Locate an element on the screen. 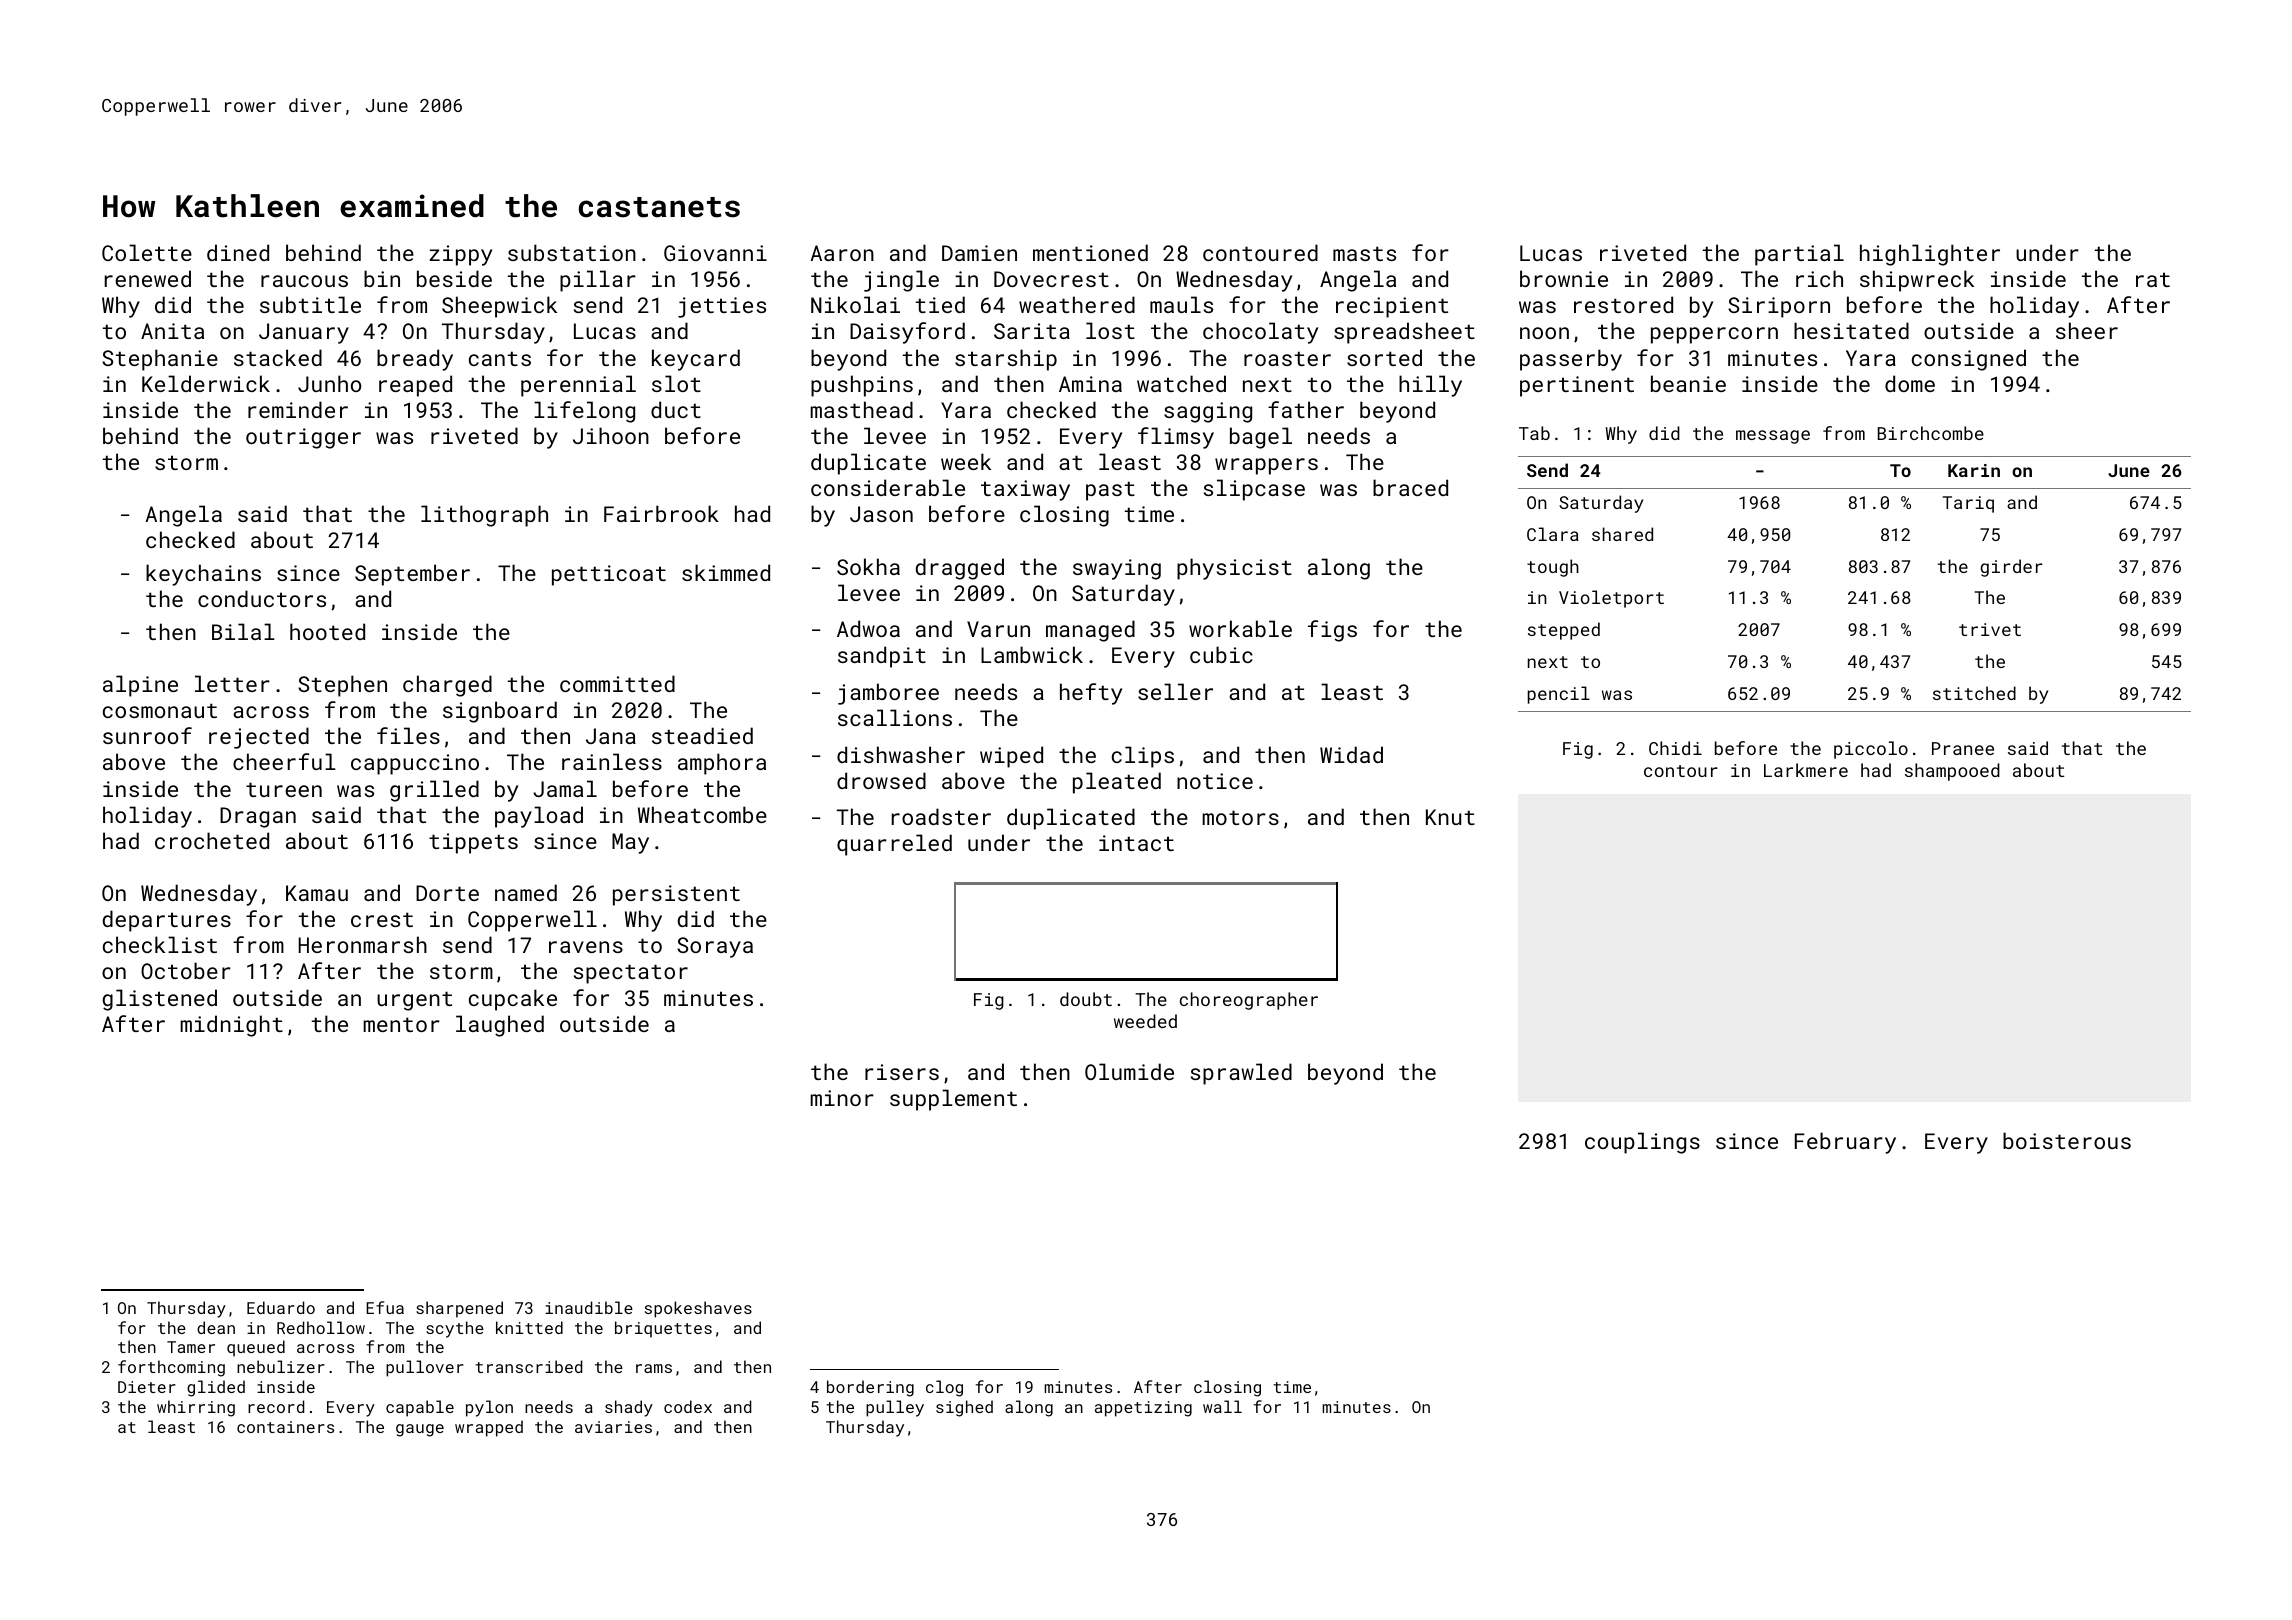  masthead is located at coordinates (861, 409).
